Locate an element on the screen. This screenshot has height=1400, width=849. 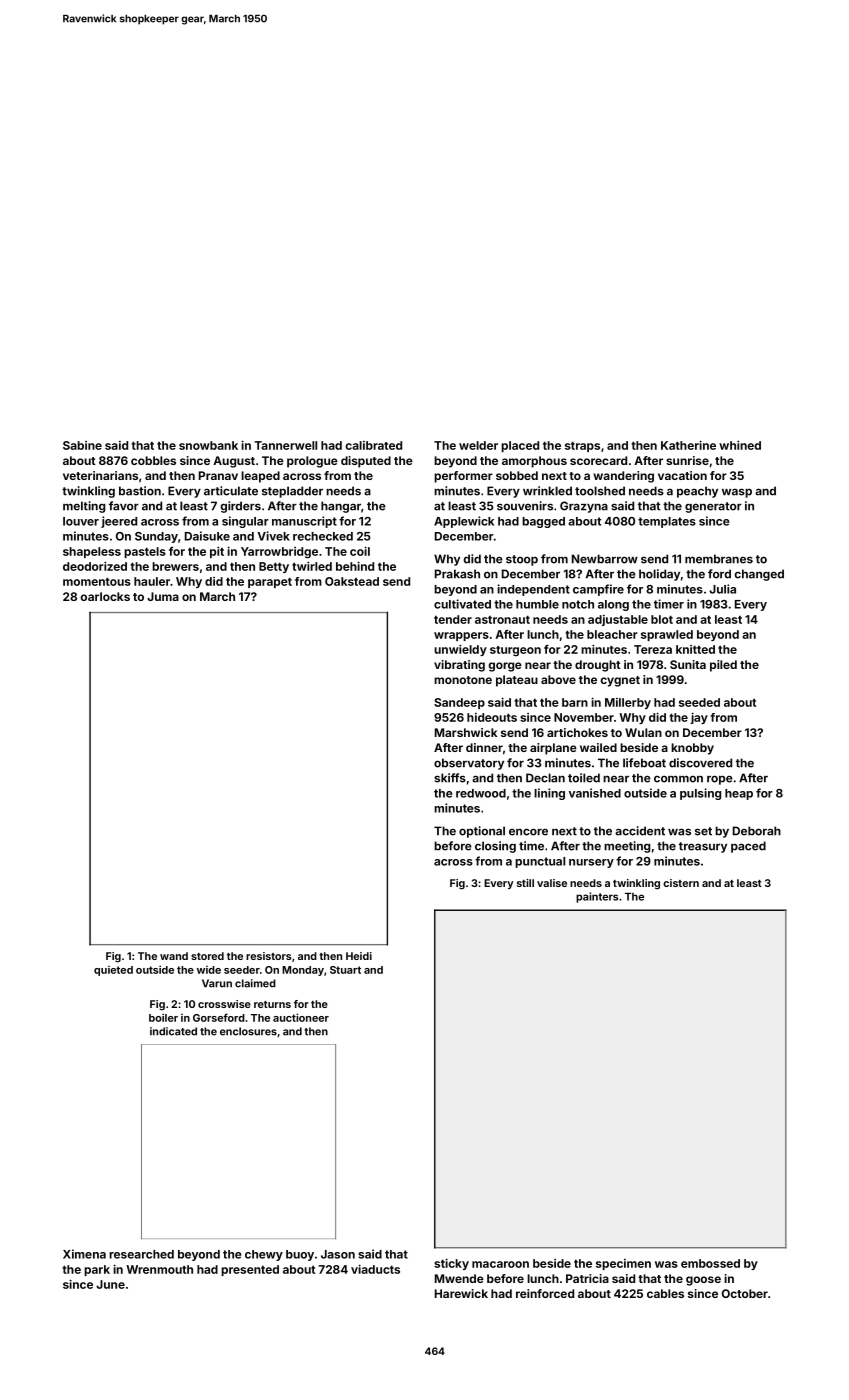
hideouts is located at coordinates (492, 717).
